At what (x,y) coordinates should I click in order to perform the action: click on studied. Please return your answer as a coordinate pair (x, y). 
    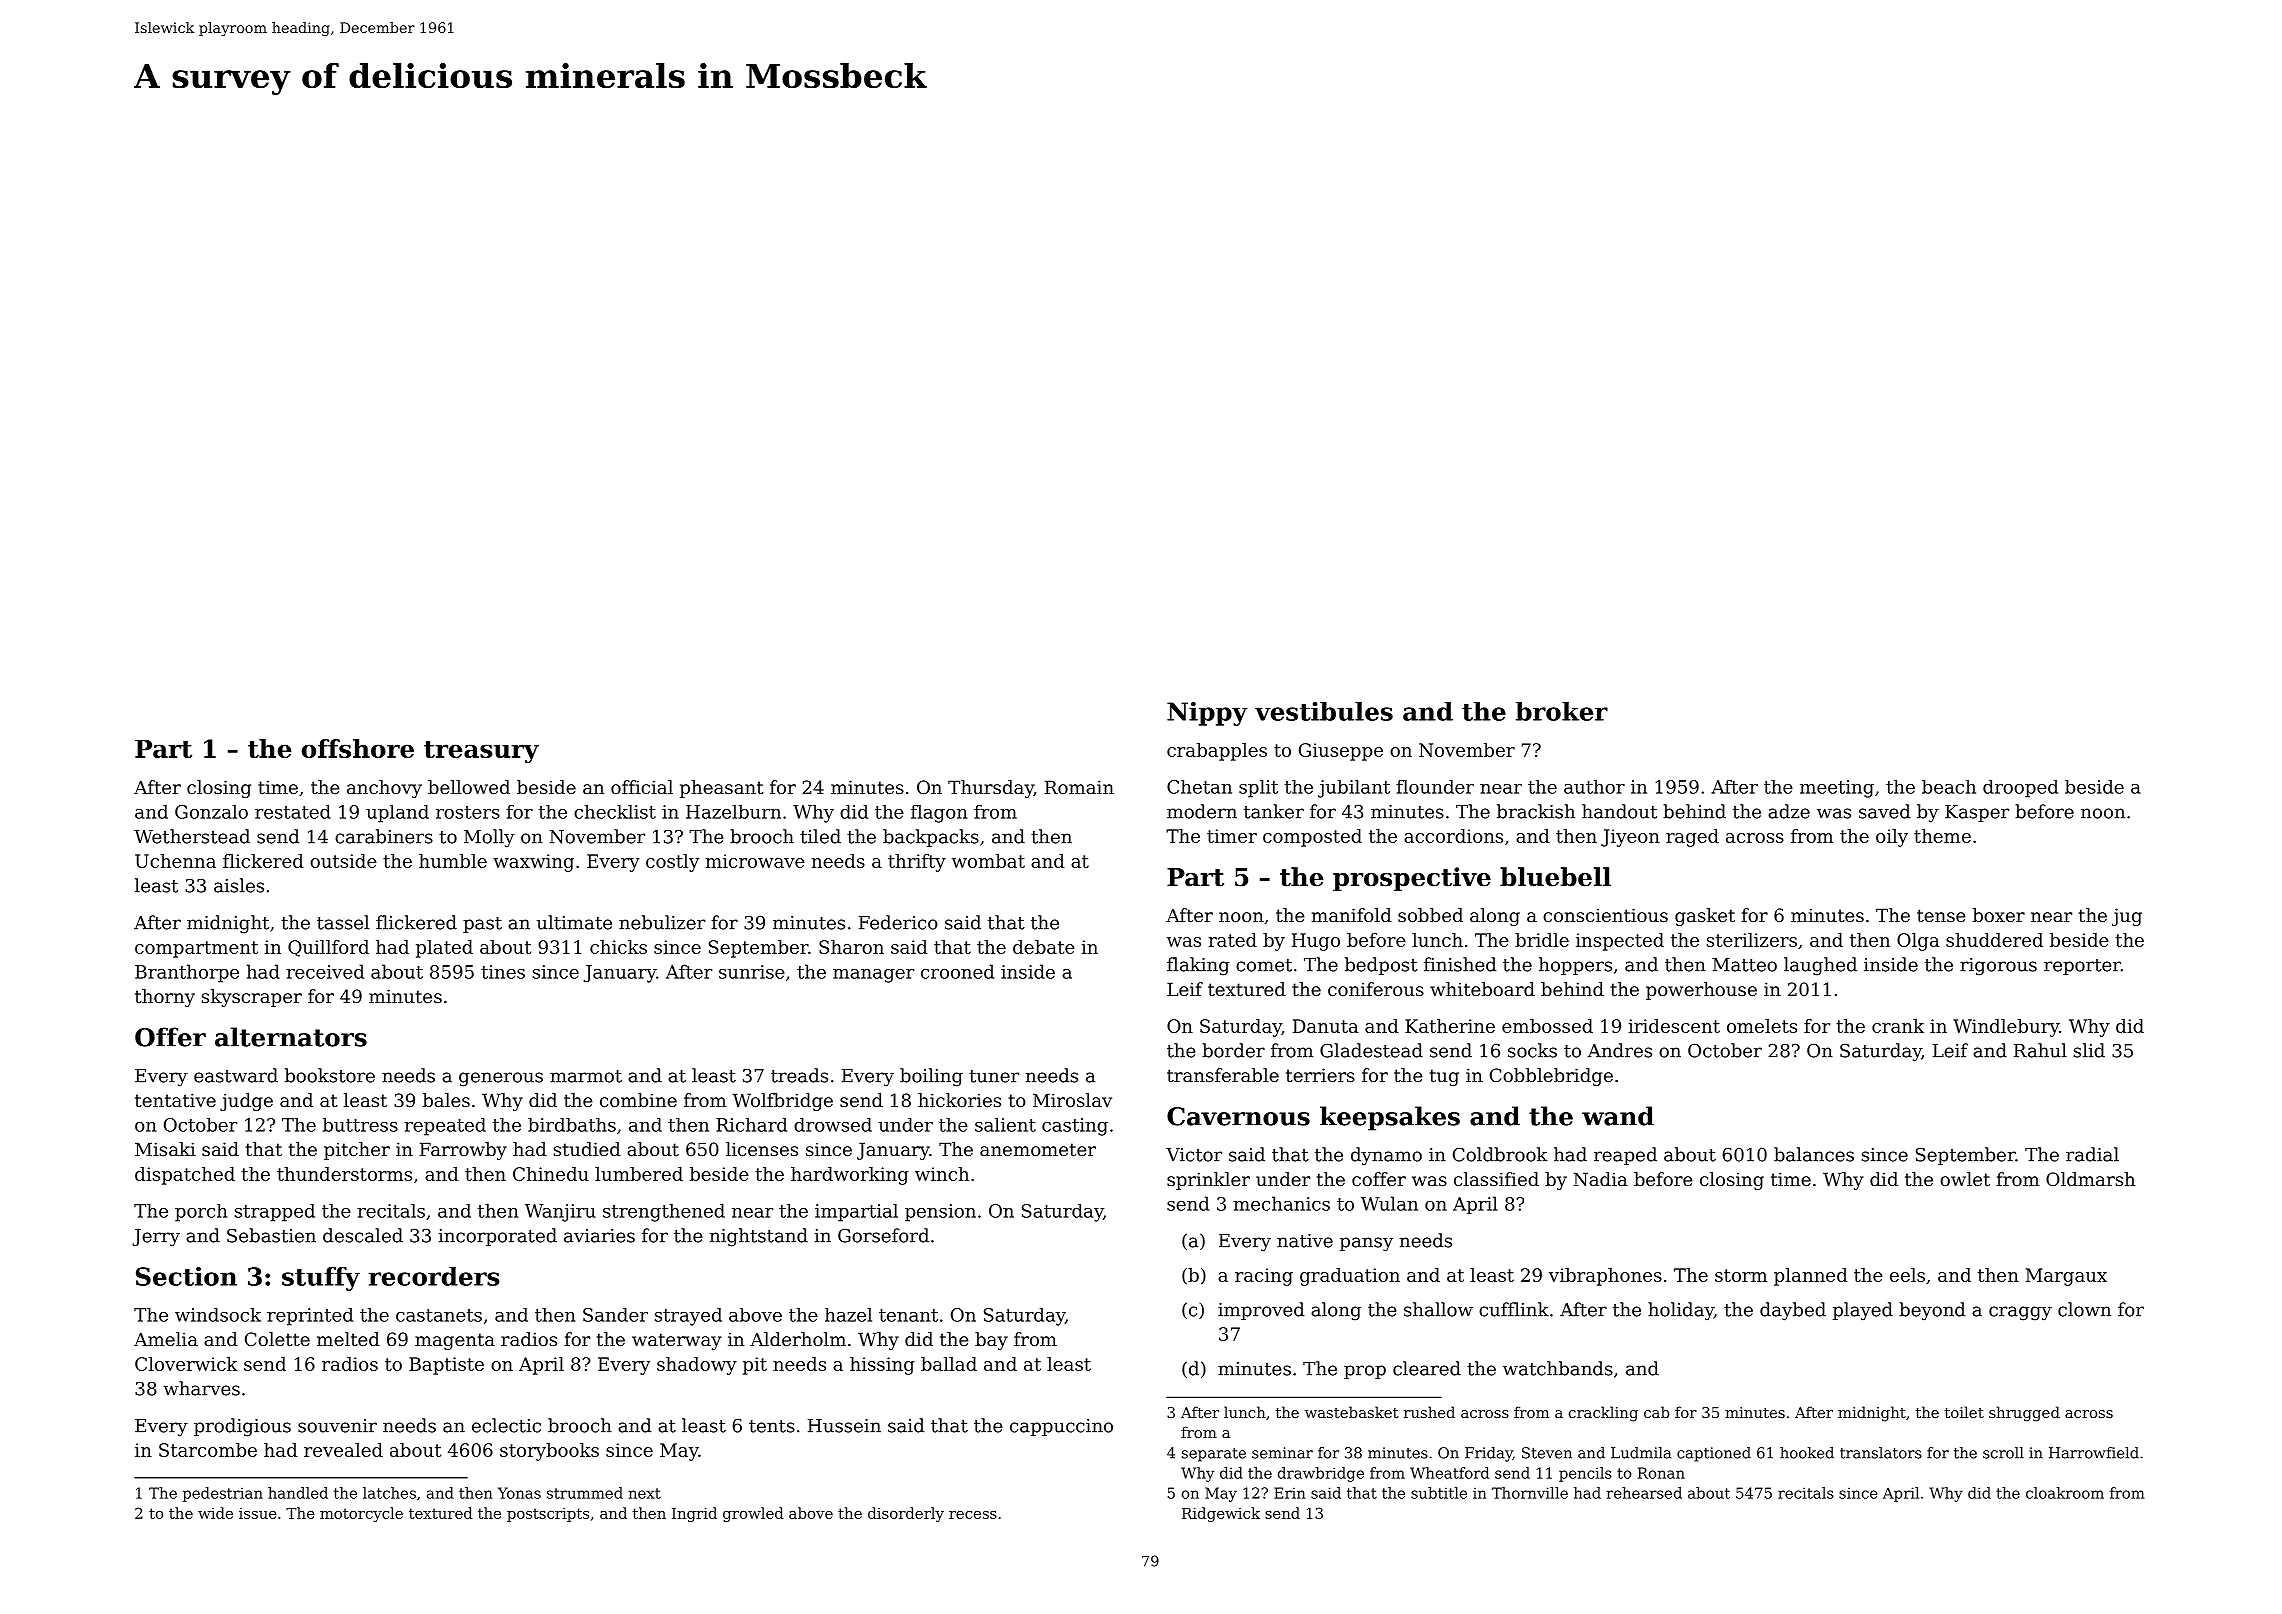
    Looking at the image, I should click on (587, 1149).
